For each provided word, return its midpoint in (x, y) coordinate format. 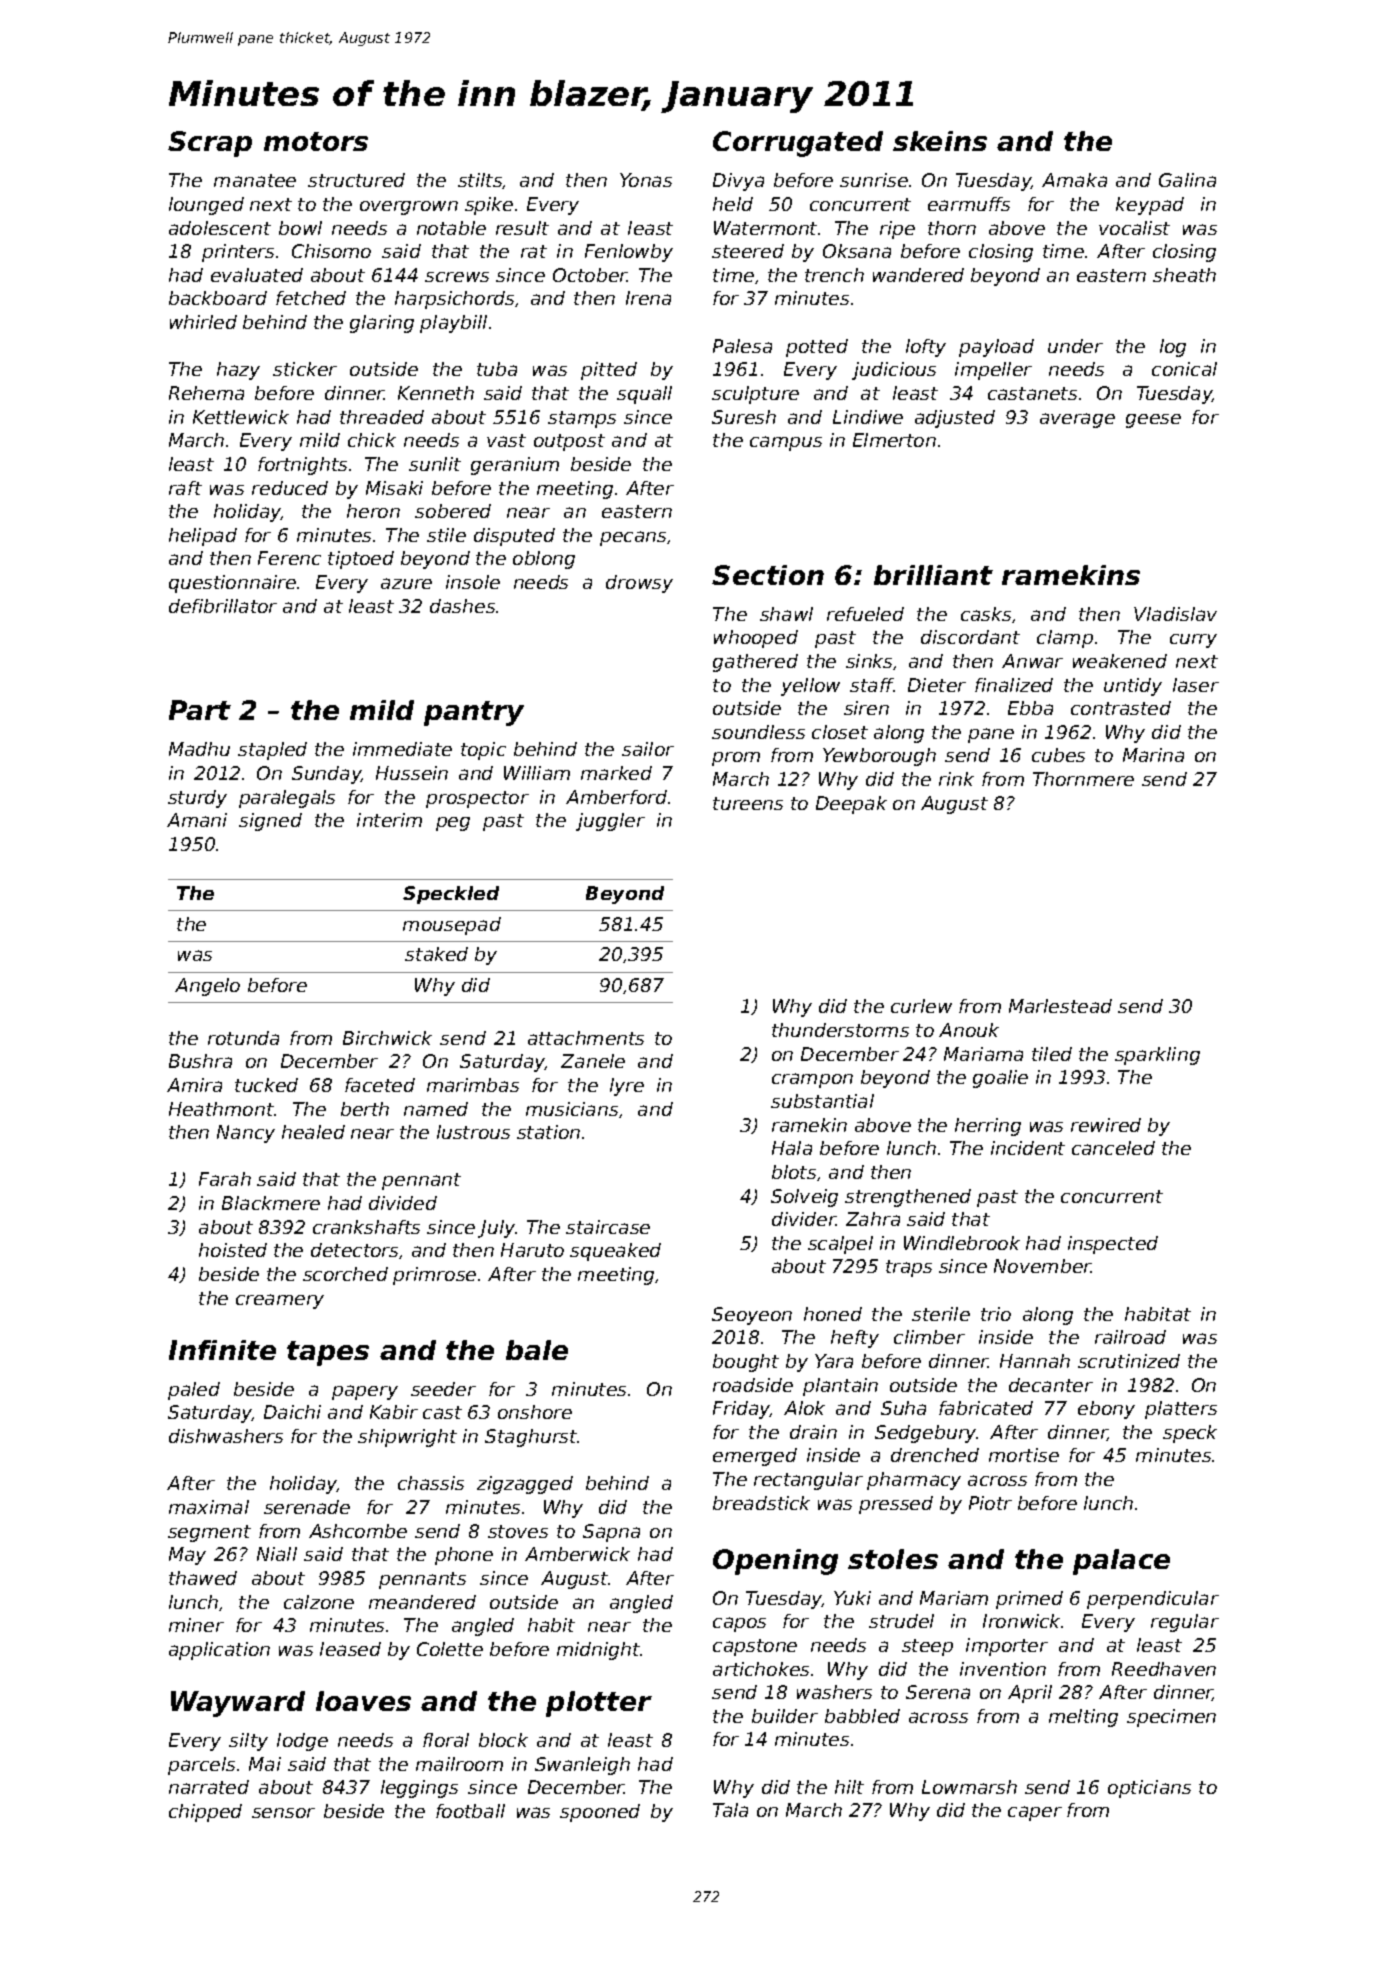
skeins (940, 141)
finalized (1014, 685)
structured (356, 180)
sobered (453, 511)
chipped (205, 1813)
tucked (266, 1085)
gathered (755, 663)
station (548, 1132)
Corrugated (798, 144)
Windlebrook (962, 1243)
